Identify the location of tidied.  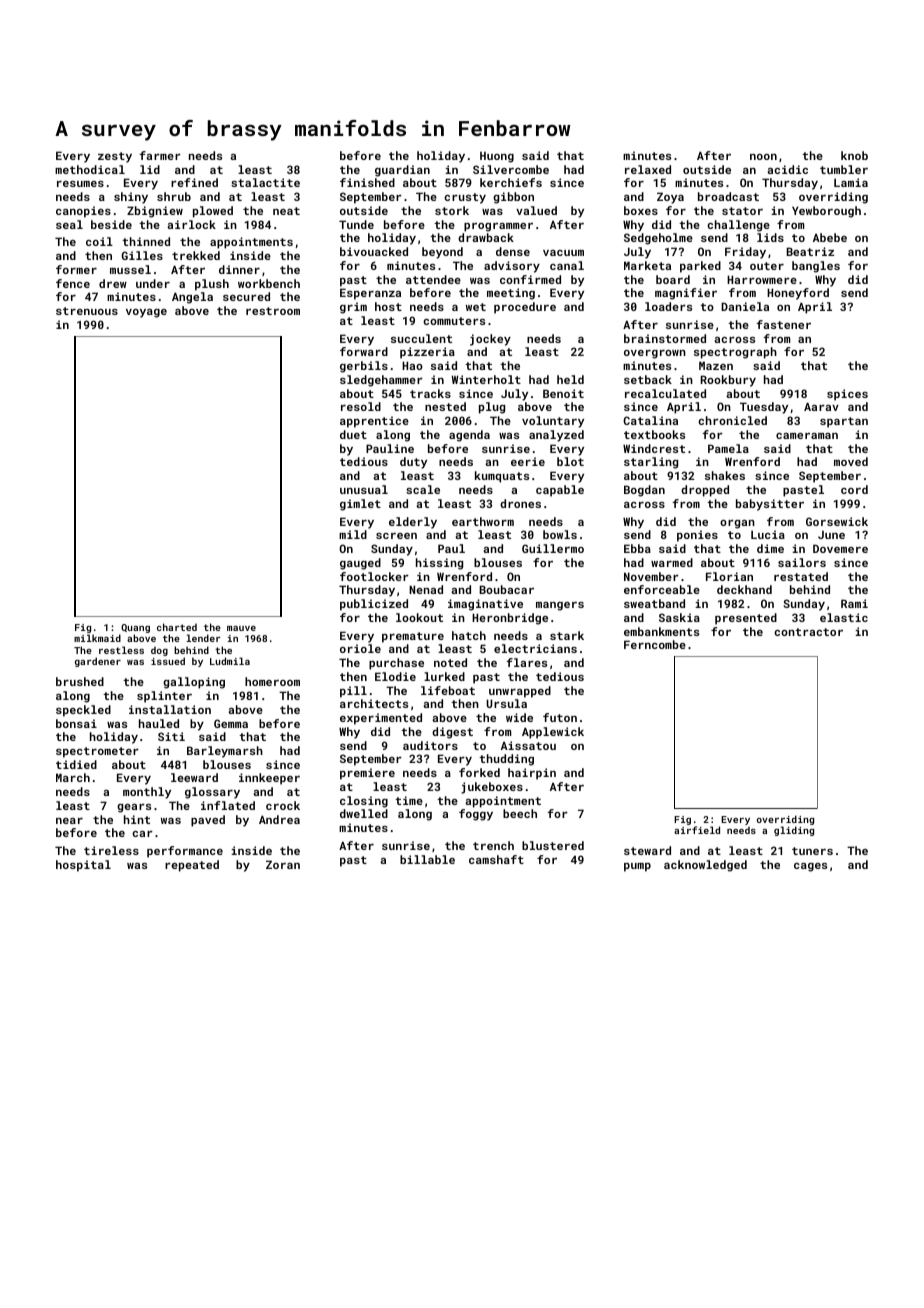
(76, 764).
